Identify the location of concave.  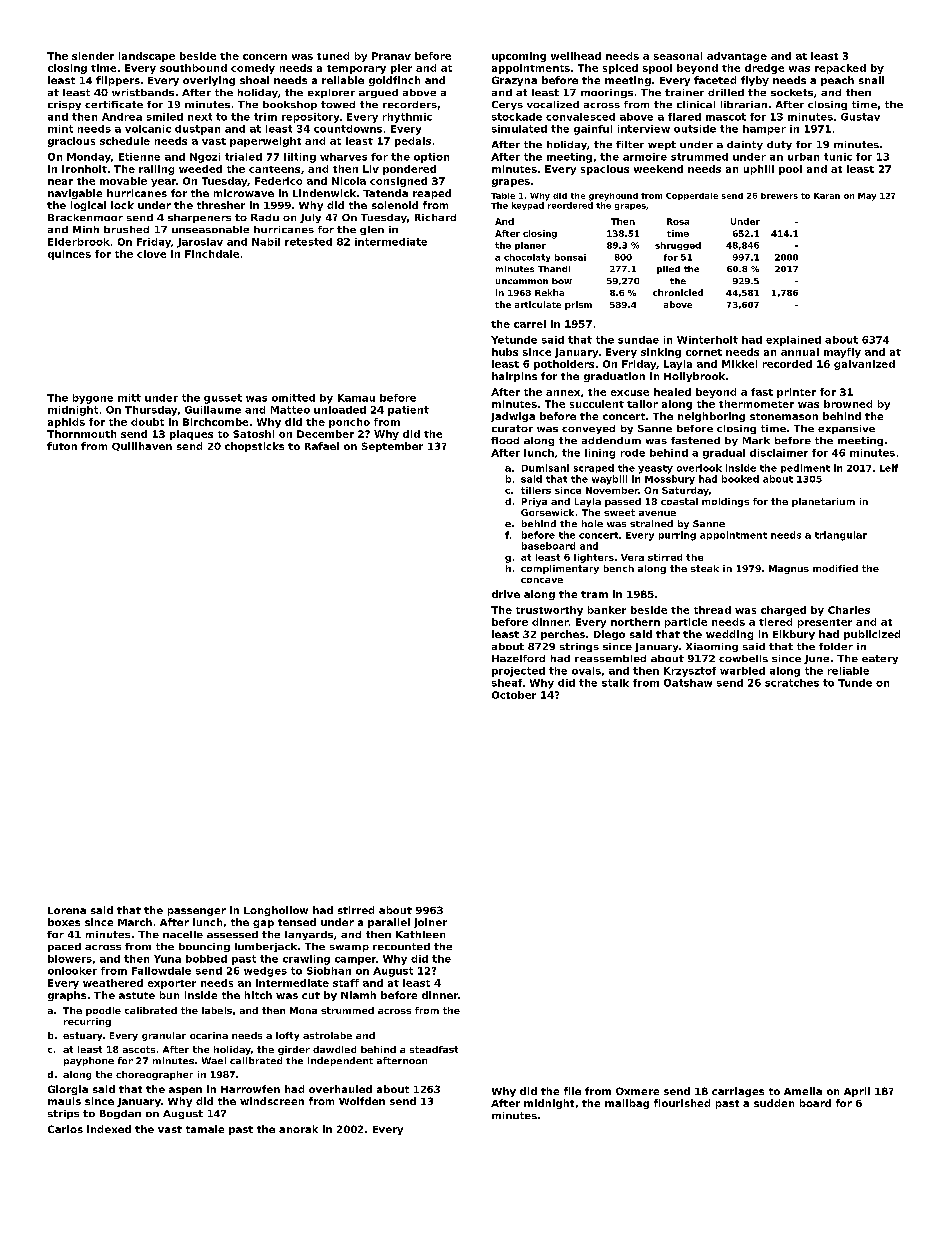
(542, 580).
